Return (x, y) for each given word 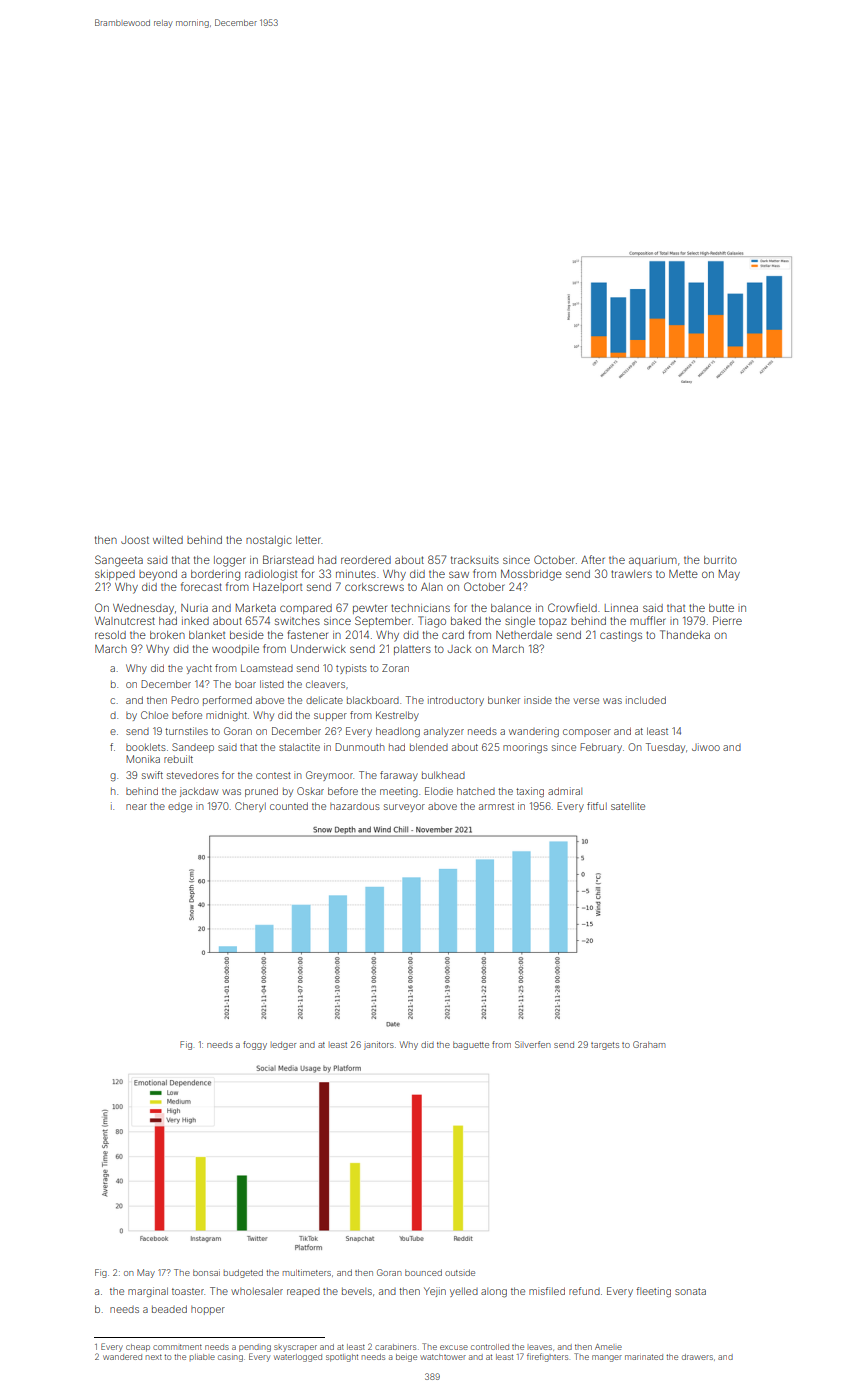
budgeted (243, 1273)
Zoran (395, 668)
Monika (143, 759)
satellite (628, 806)
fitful (597, 806)
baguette (471, 1045)
